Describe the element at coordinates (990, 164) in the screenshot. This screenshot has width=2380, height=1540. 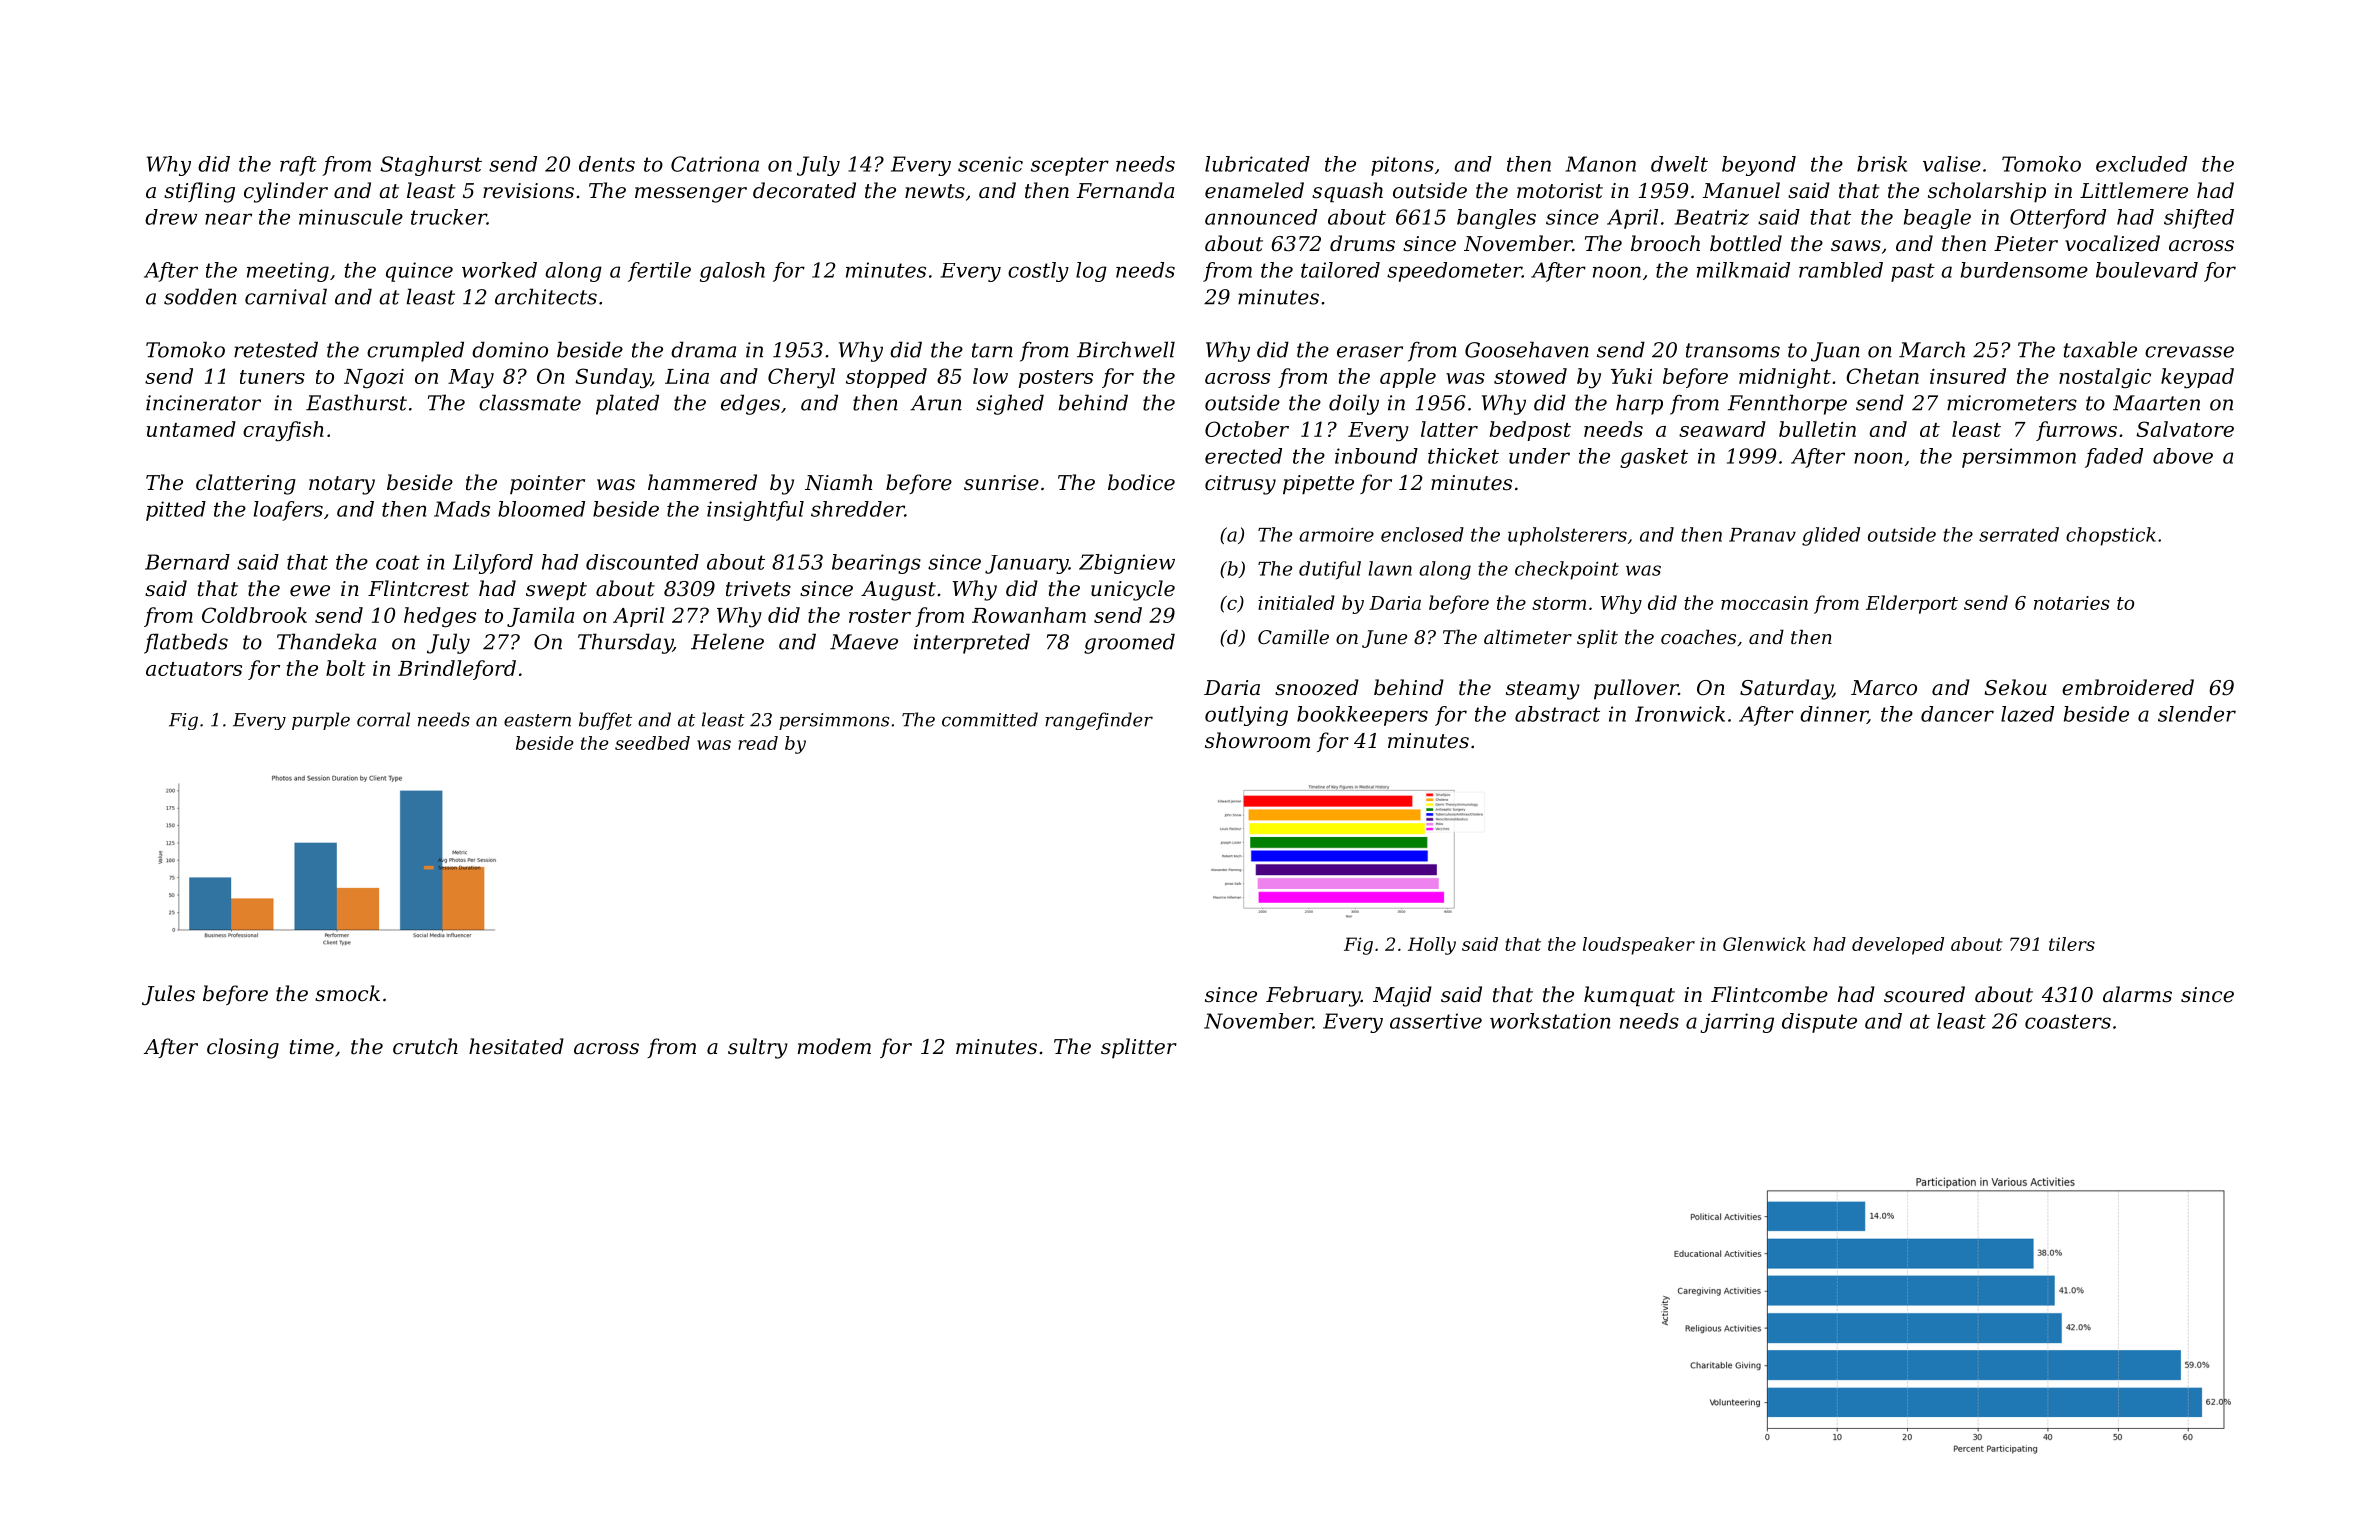
I see `scenic` at that location.
